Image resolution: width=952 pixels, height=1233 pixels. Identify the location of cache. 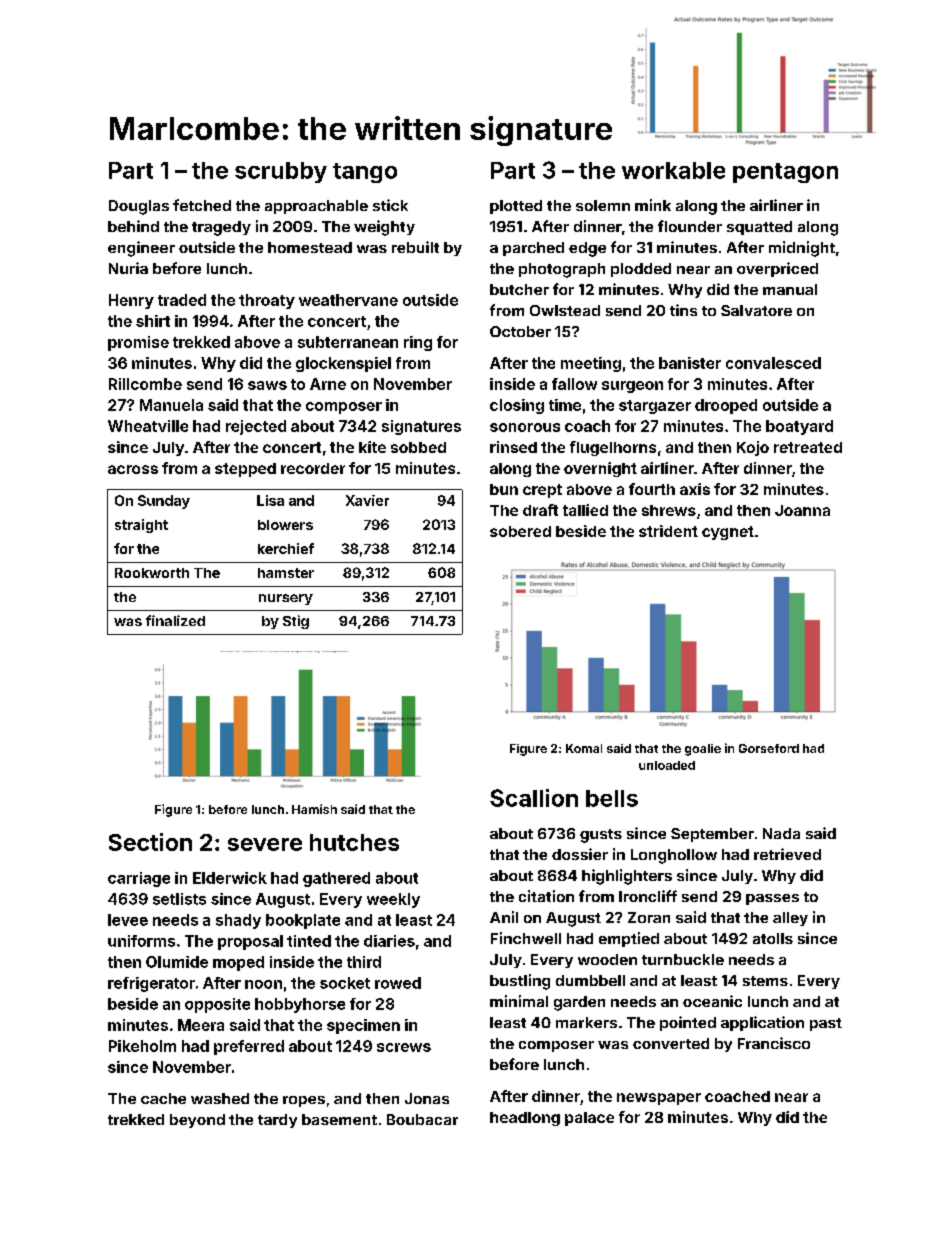
(163, 1098).
